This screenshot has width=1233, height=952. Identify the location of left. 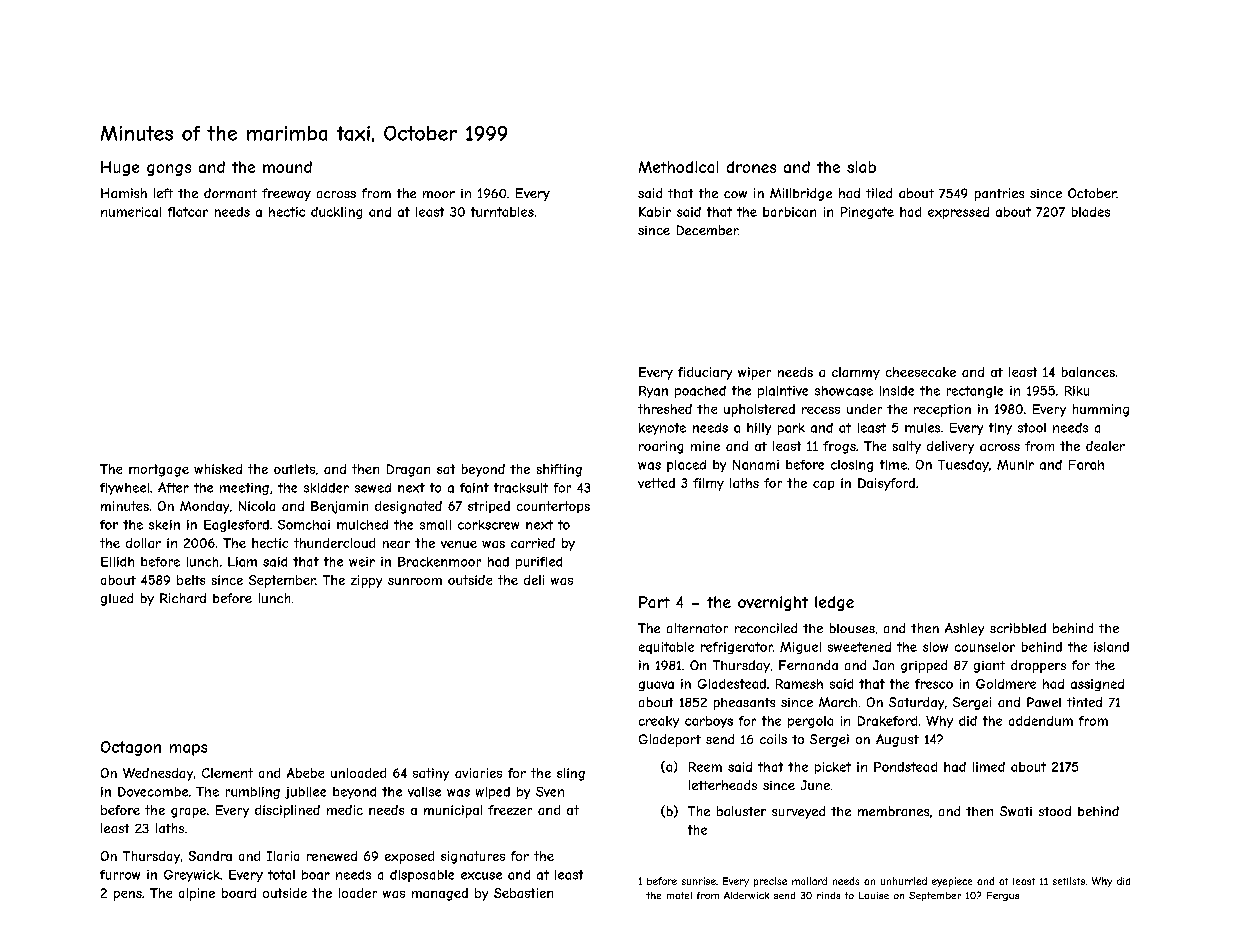
(163, 193).
